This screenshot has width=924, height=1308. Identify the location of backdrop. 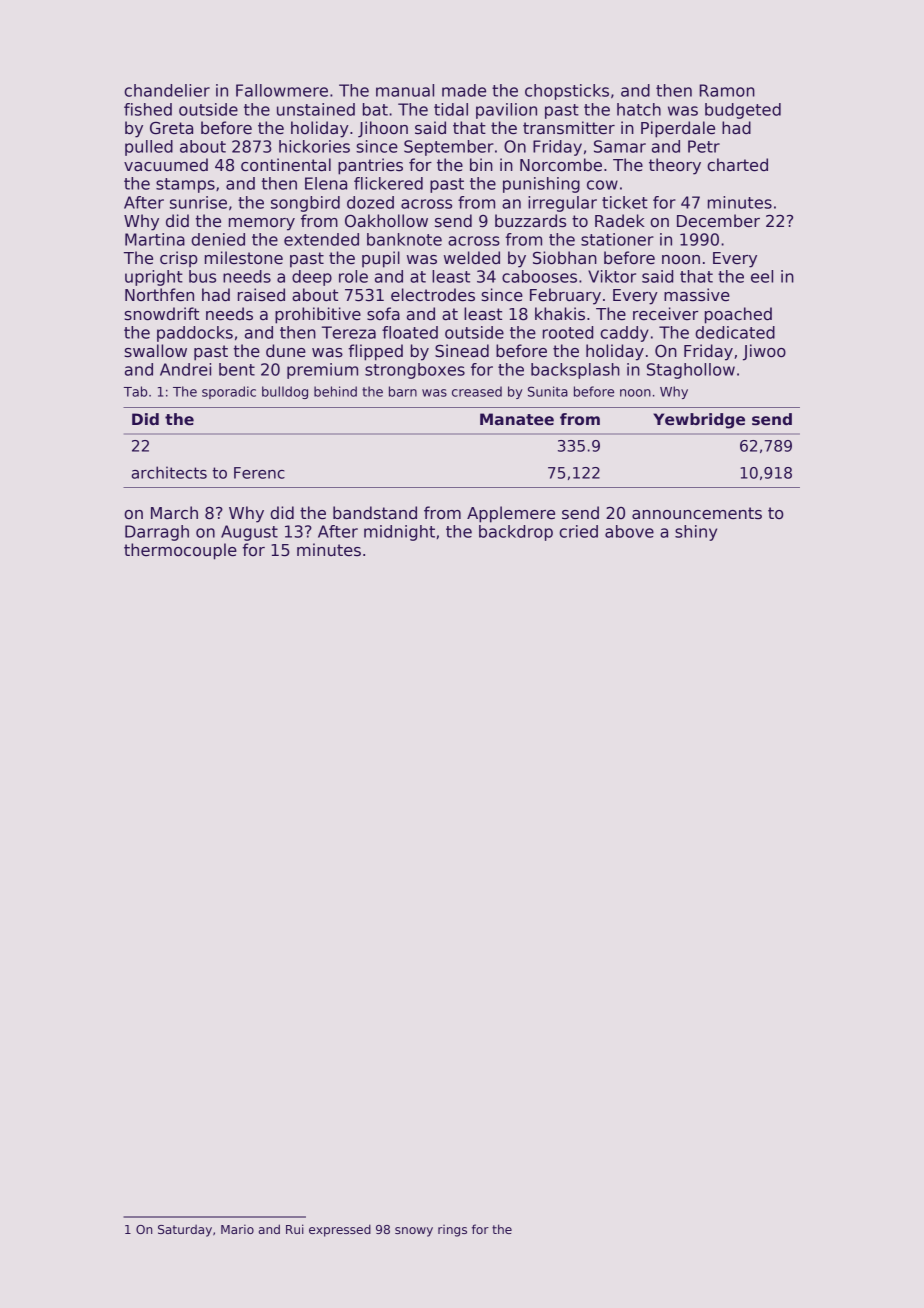
(516, 533).
